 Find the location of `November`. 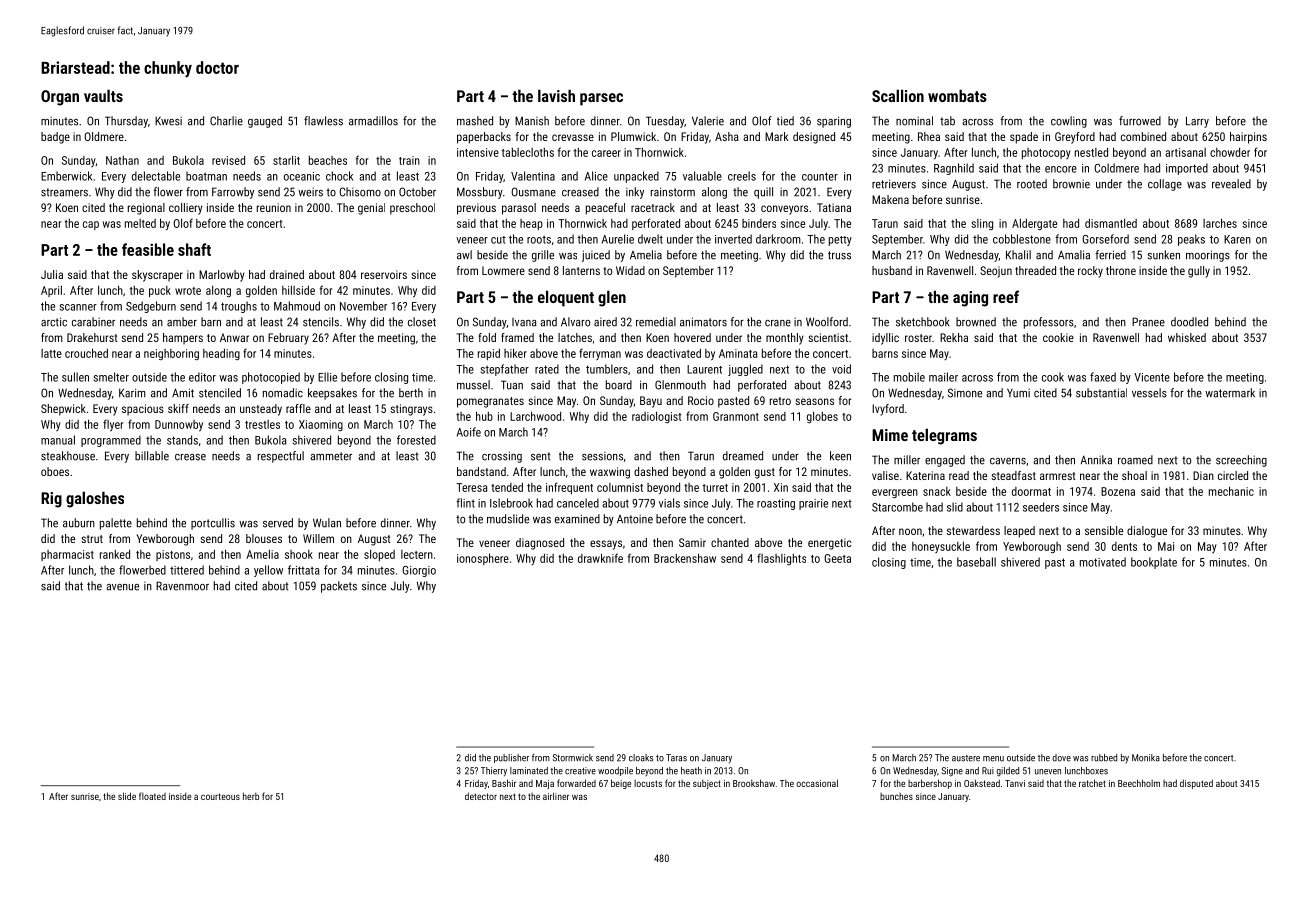

November is located at coordinates (363, 306).
